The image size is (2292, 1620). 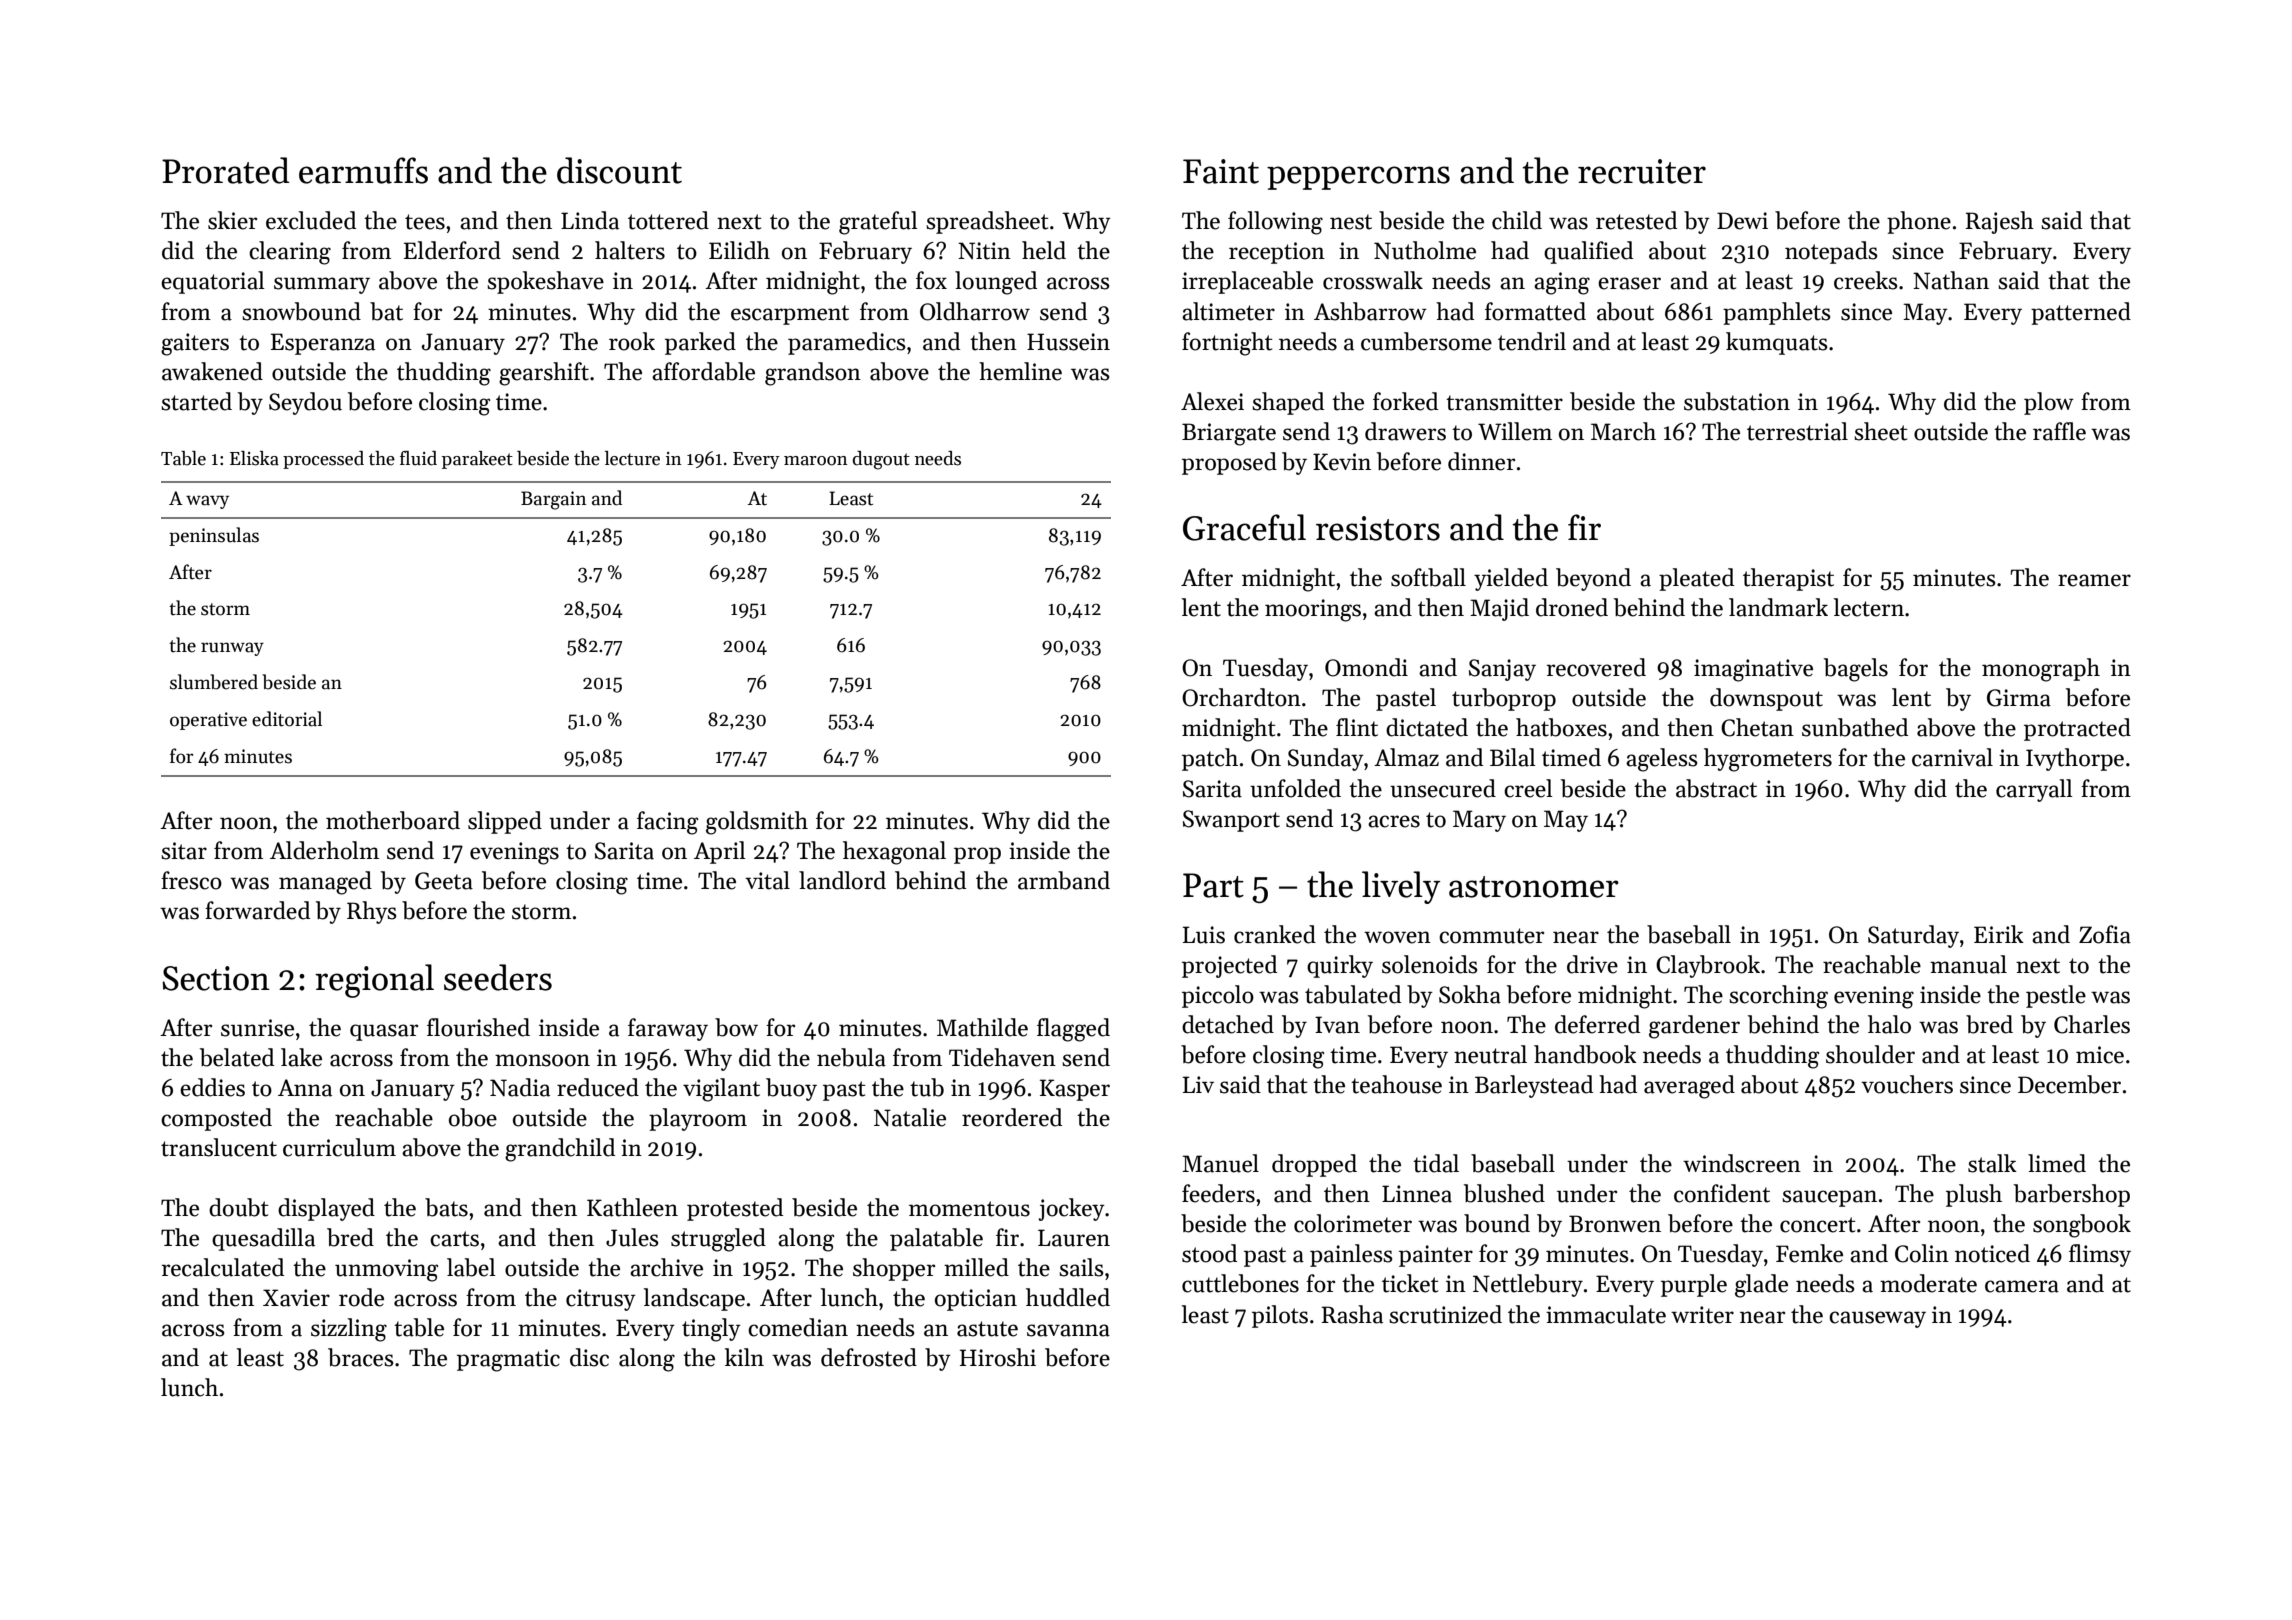 What do you see at coordinates (894, 853) in the page?
I see `hexagonal` at bounding box center [894, 853].
